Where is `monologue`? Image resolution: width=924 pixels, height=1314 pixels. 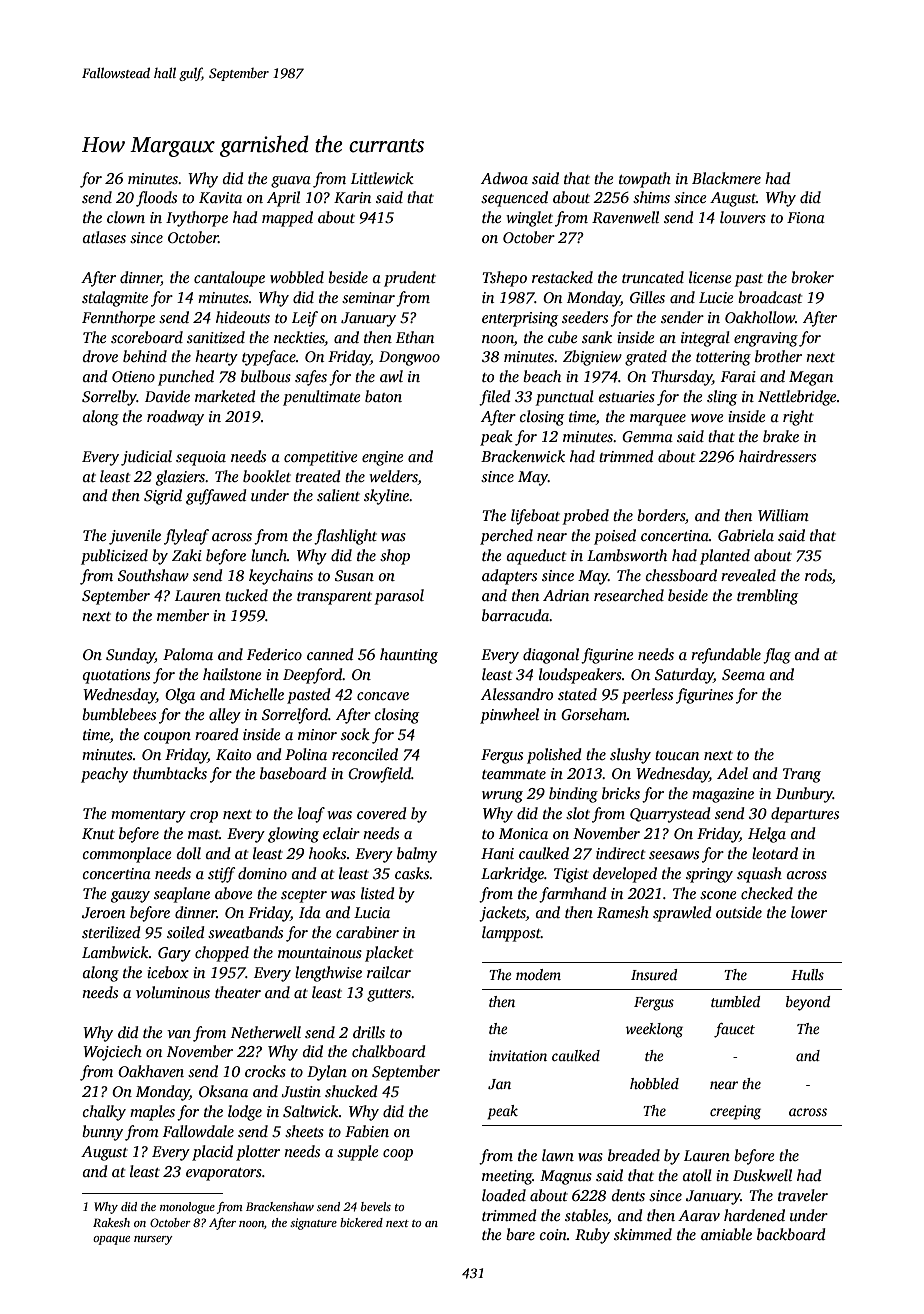
monologue is located at coordinates (187, 1208).
